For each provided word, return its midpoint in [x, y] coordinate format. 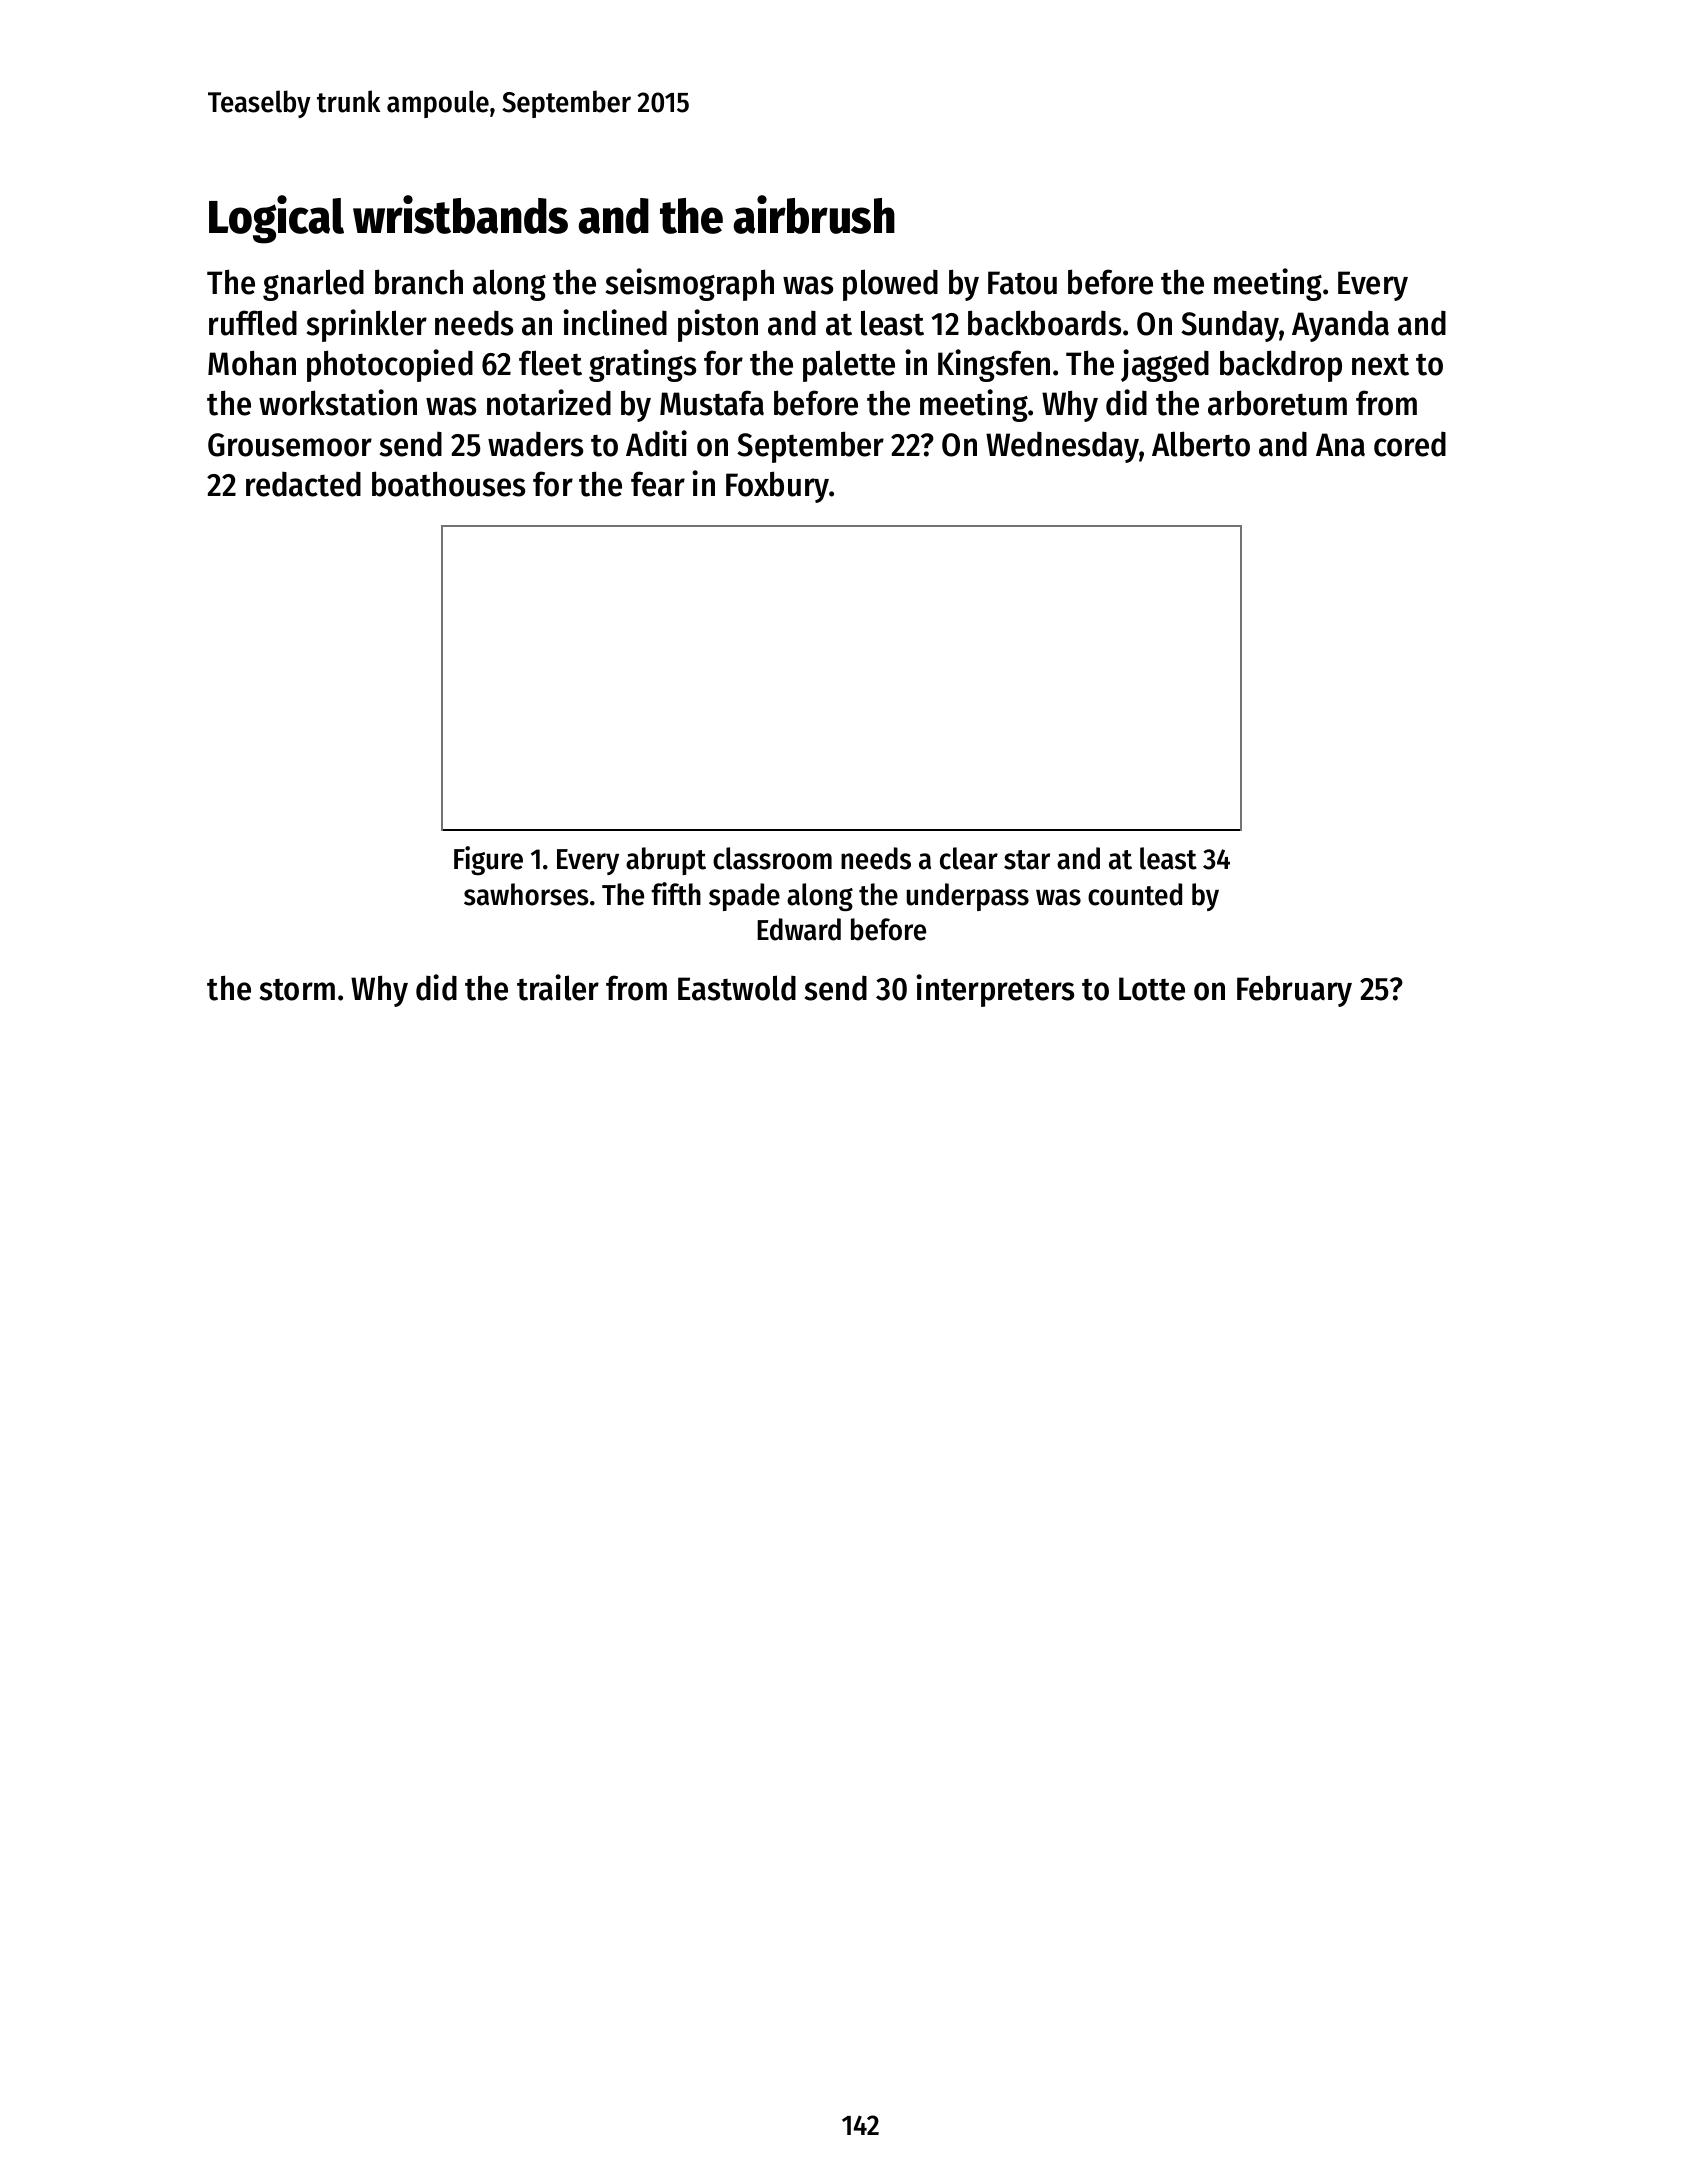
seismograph [690, 284]
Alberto [1201, 444]
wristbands [460, 214]
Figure [488, 860]
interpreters [995, 990]
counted [1135, 894]
